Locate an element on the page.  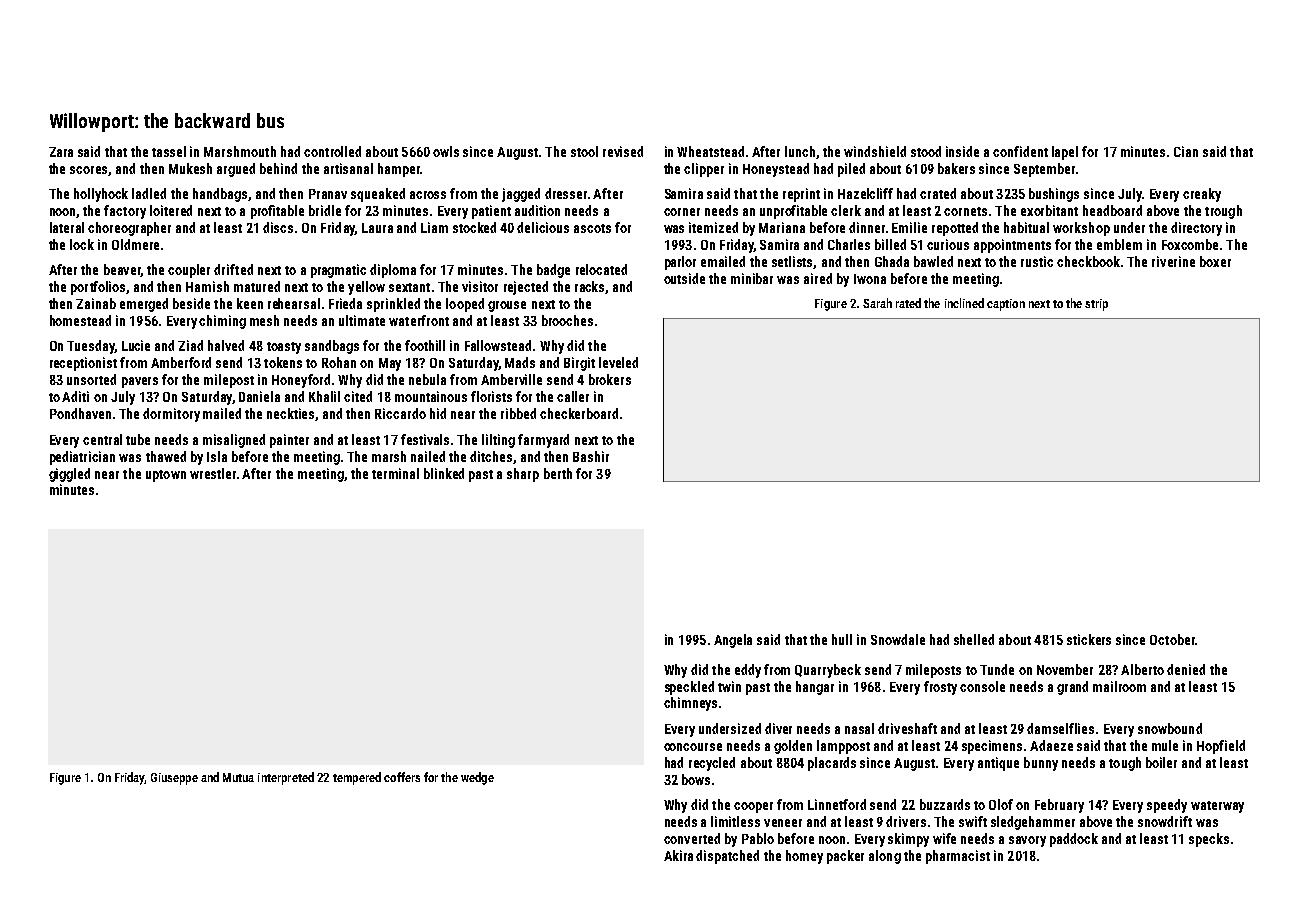
Angela is located at coordinates (733, 641).
